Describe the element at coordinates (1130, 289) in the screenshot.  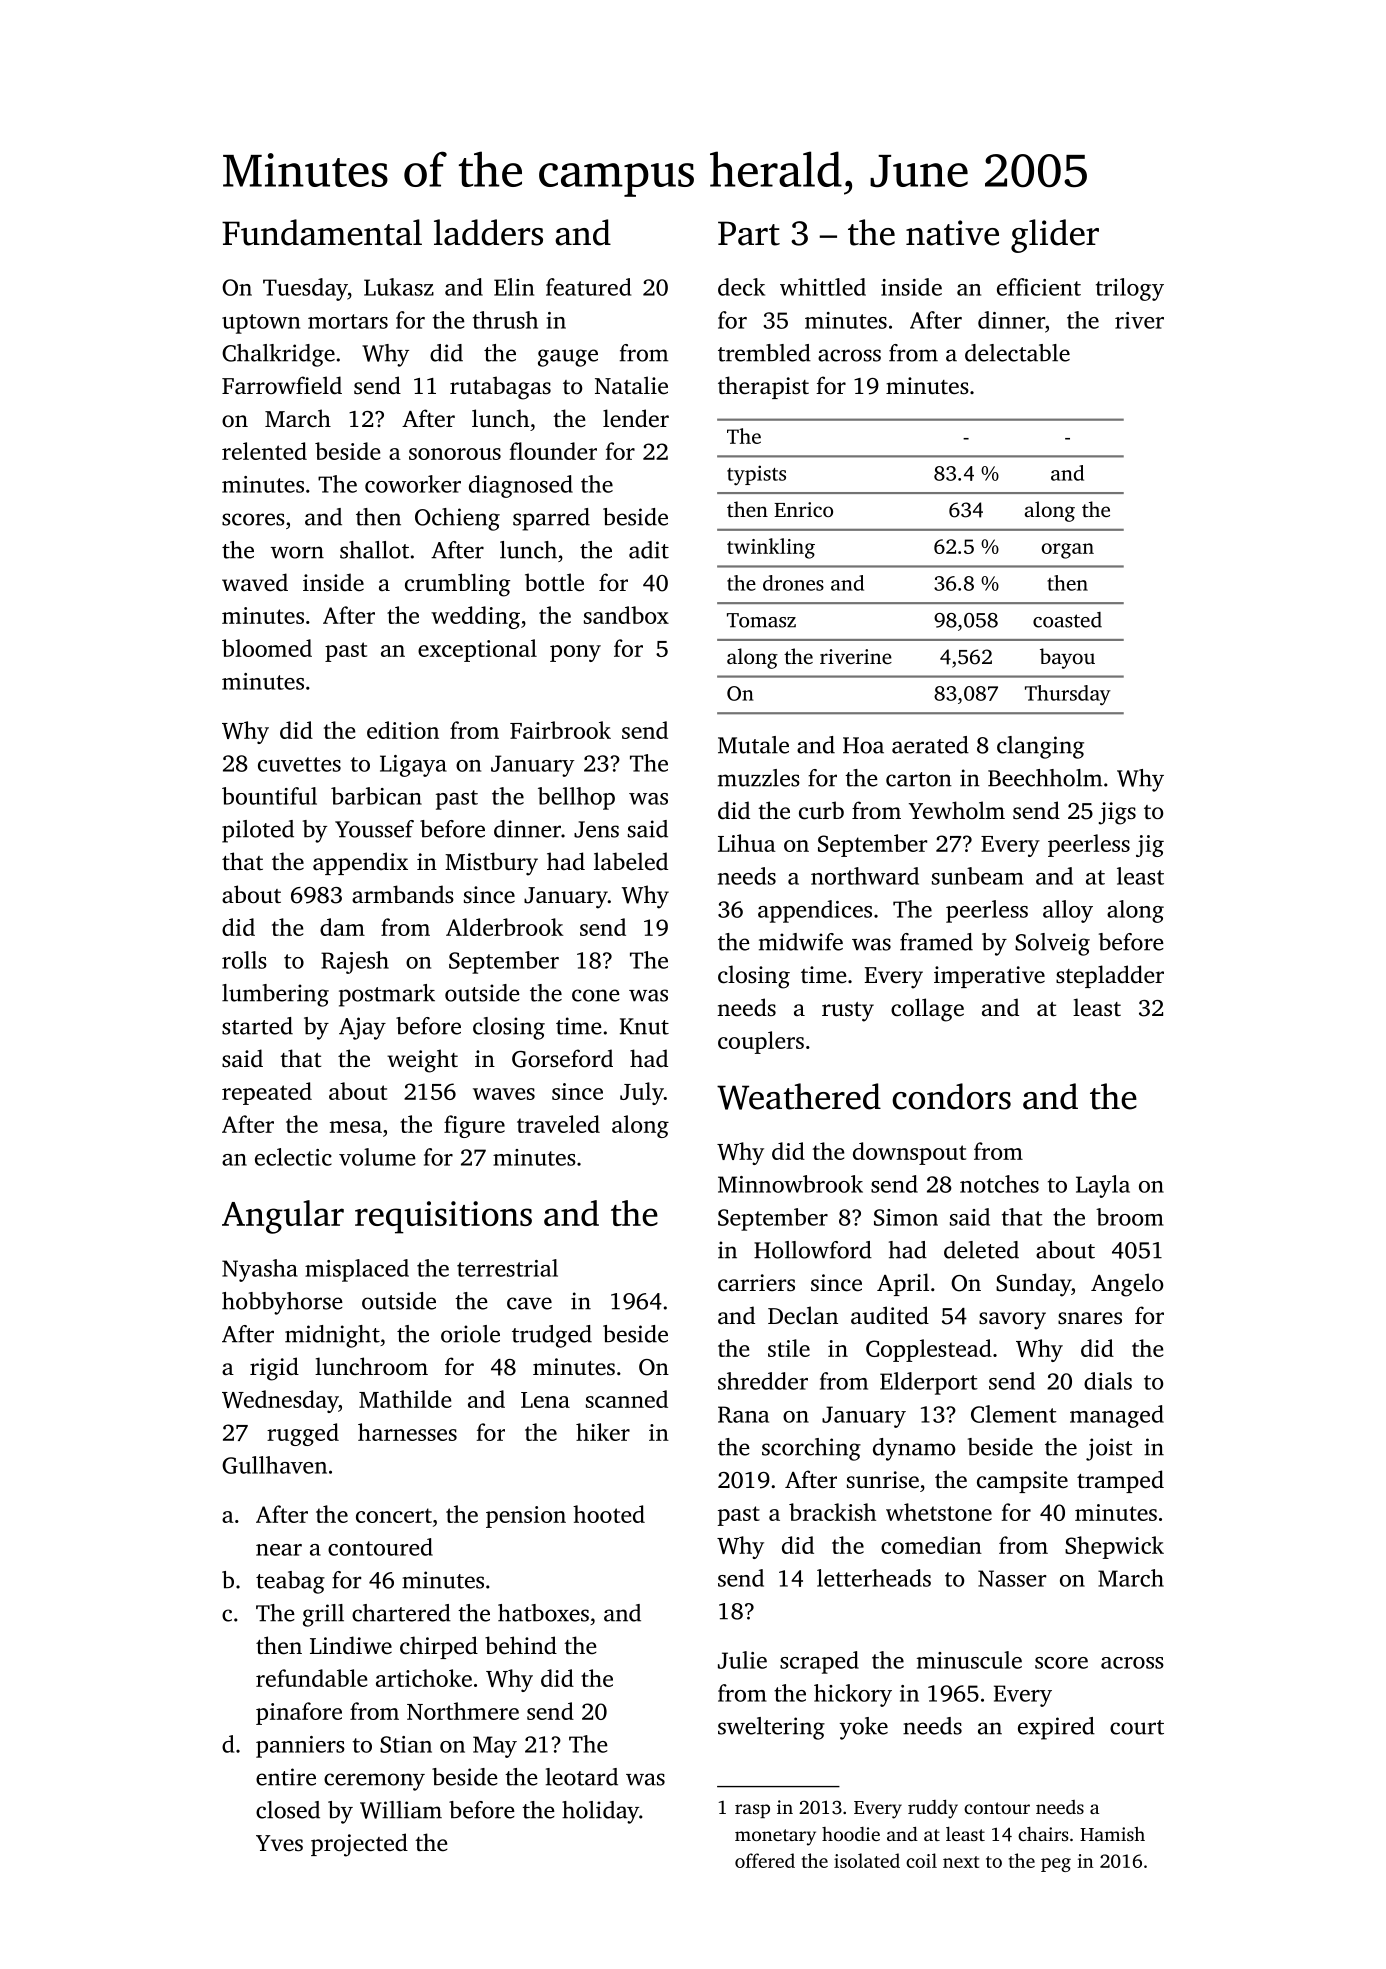
I see `trilogy` at that location.
